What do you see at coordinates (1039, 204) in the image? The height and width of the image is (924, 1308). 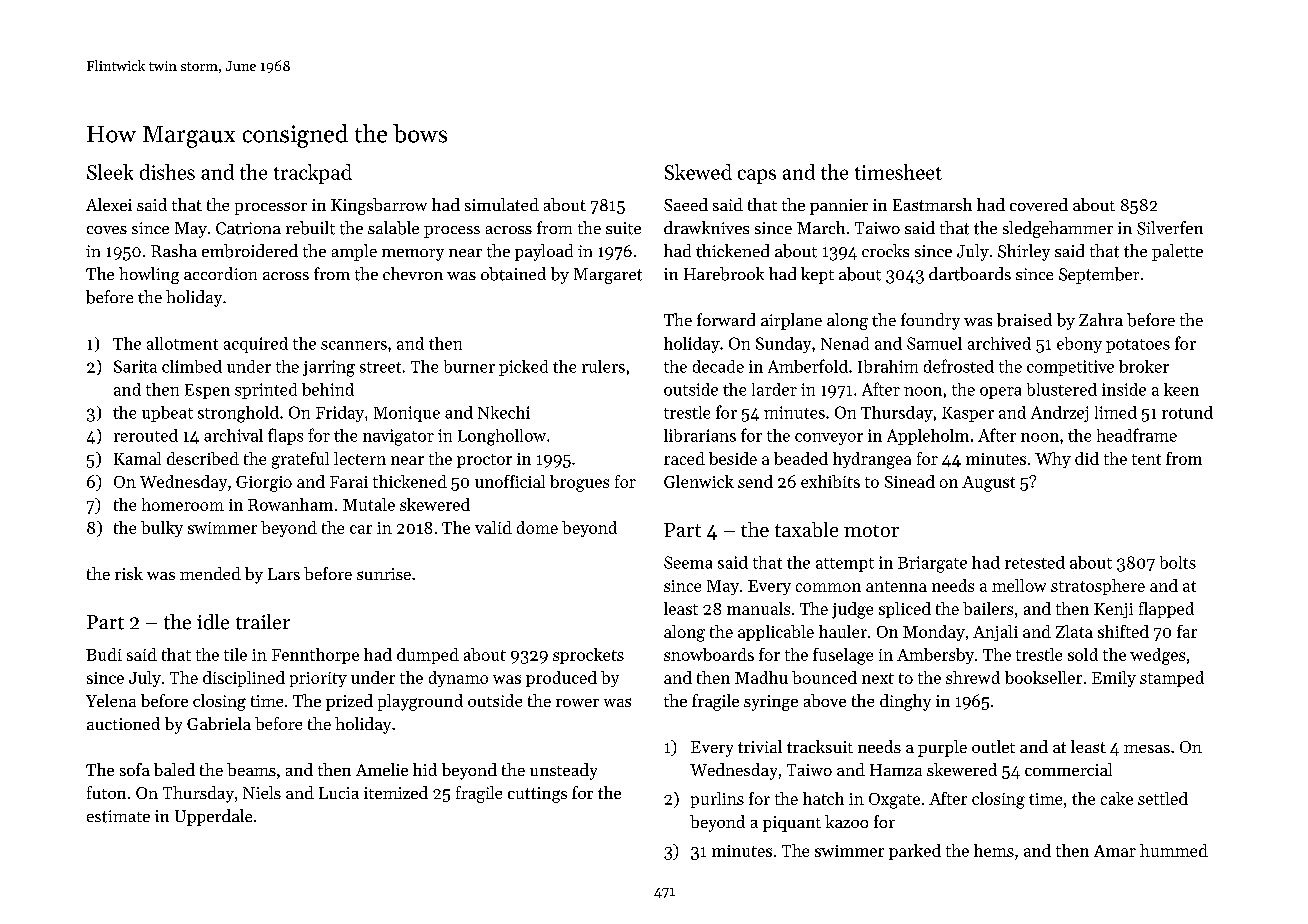 I see `covered` at bounding box center [1039, 204].
